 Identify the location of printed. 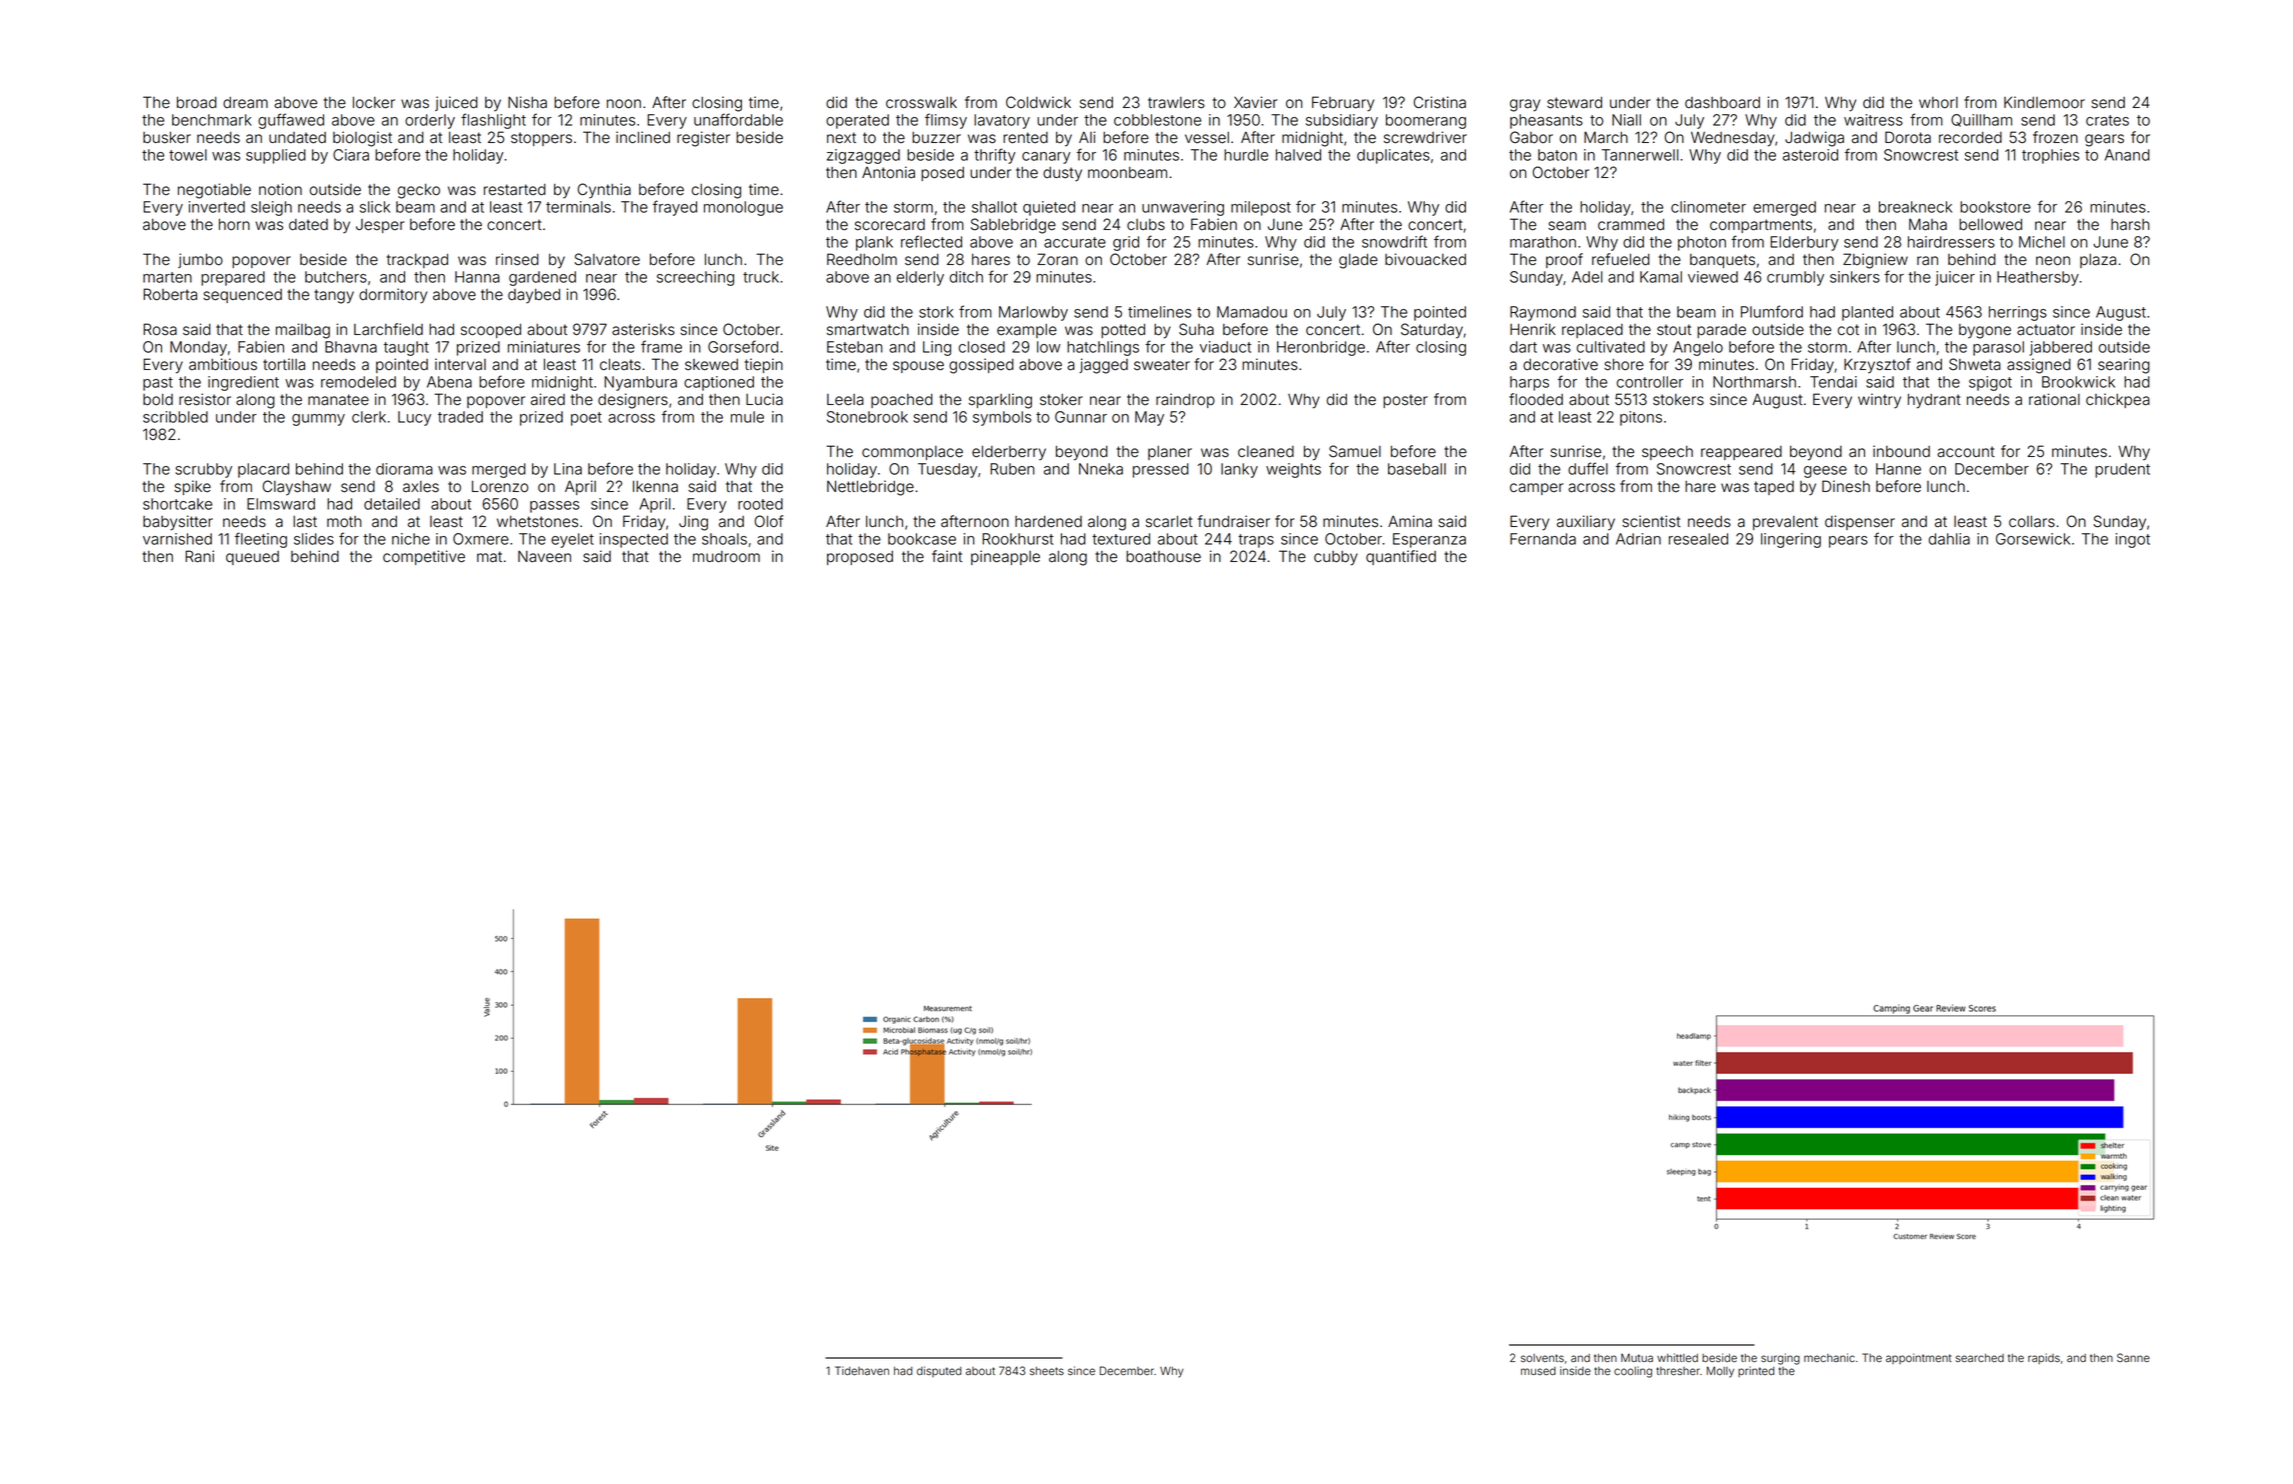
(1756, 1371).
